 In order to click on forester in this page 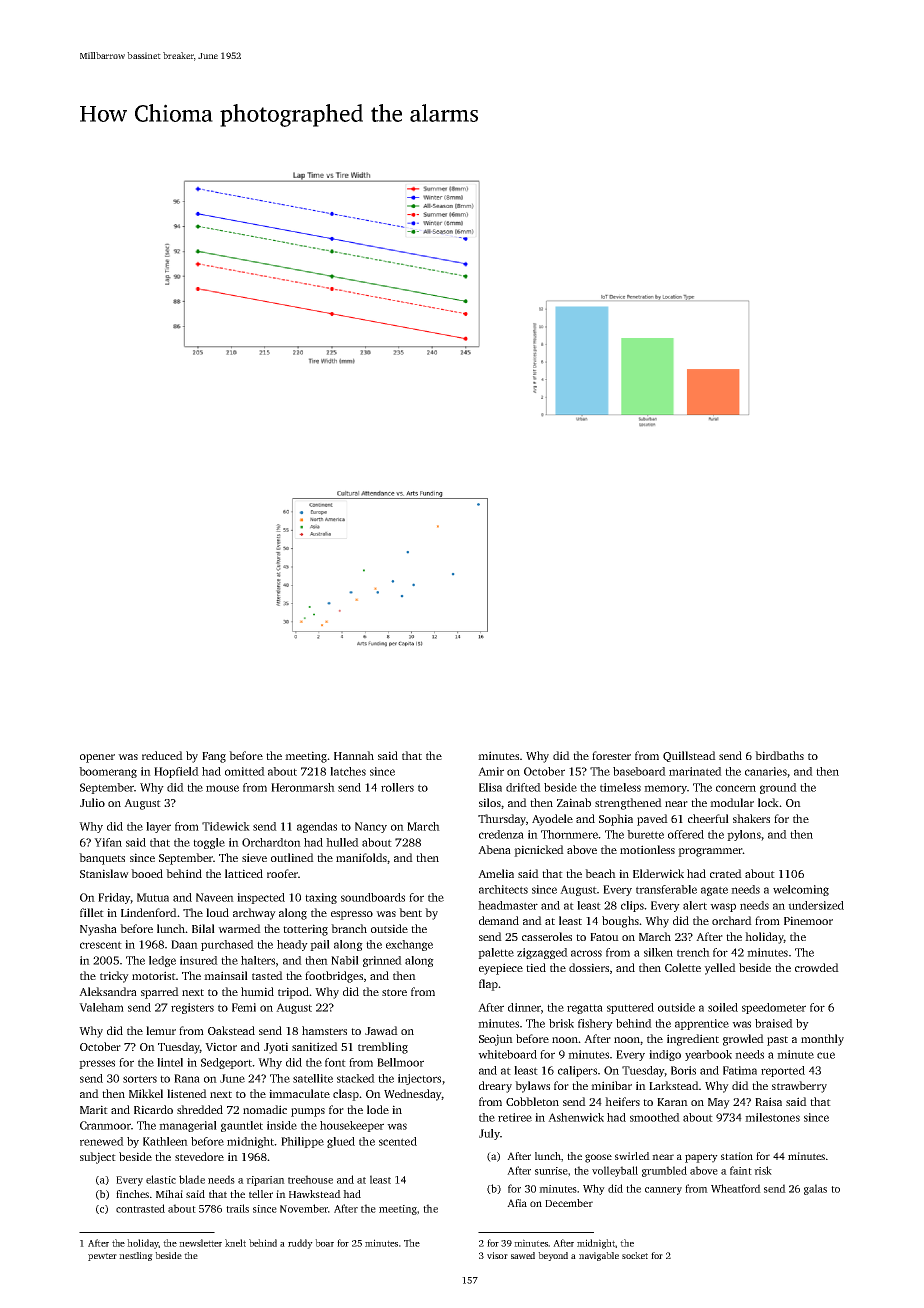, I will do `click(611, 755)`.
